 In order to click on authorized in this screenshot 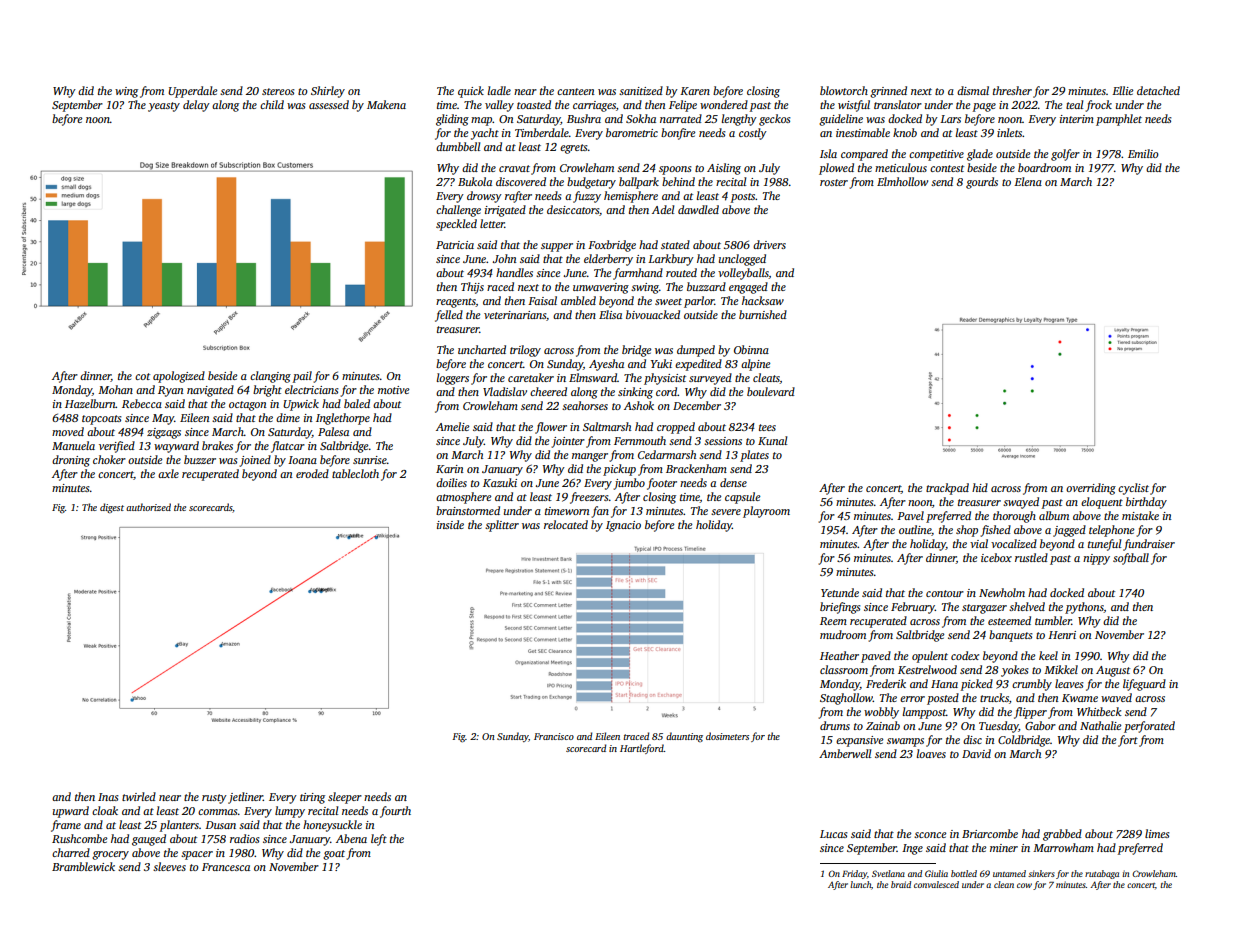, I will do `click(148, 507)`.
